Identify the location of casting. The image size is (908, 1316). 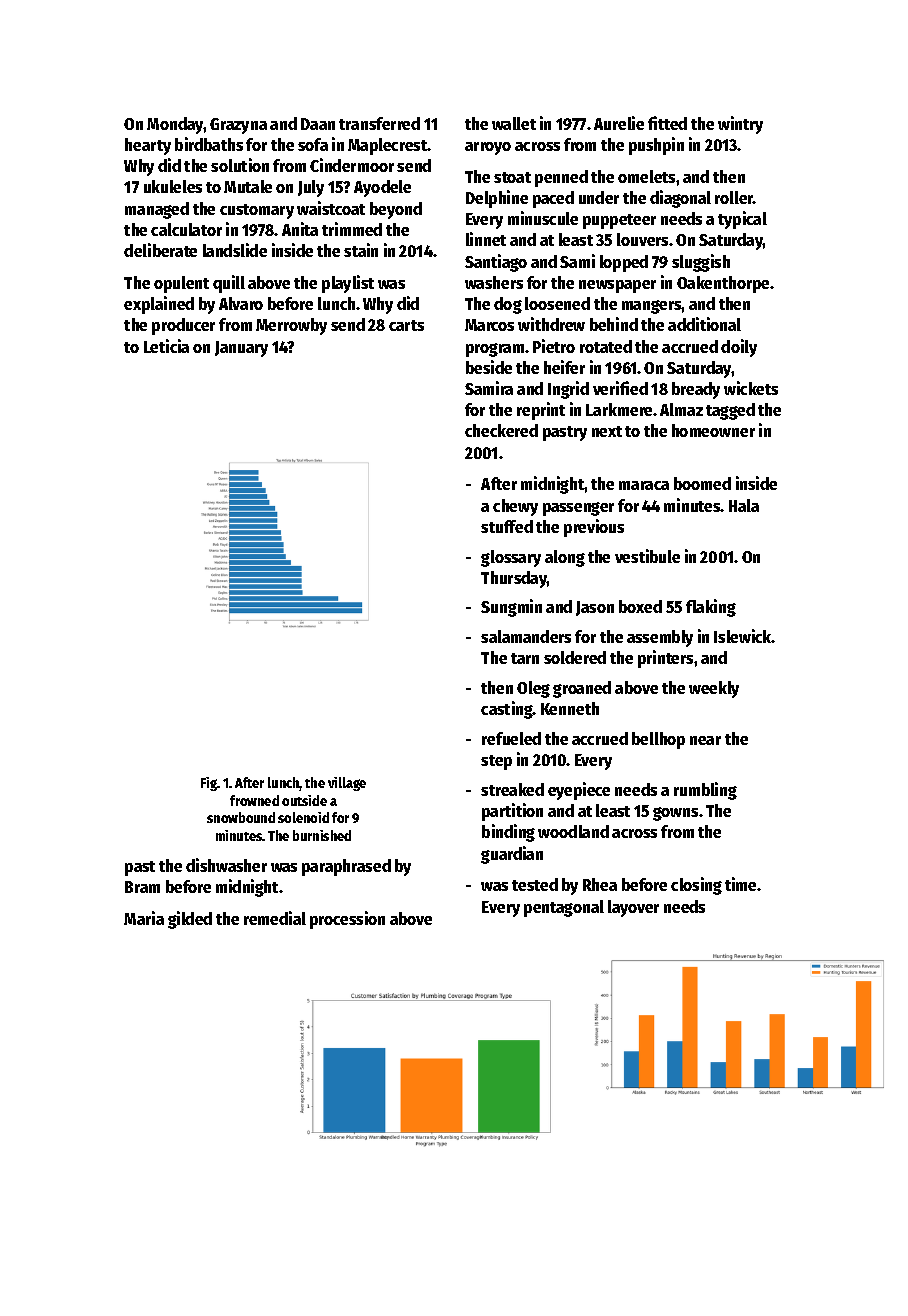
(507, 710).
